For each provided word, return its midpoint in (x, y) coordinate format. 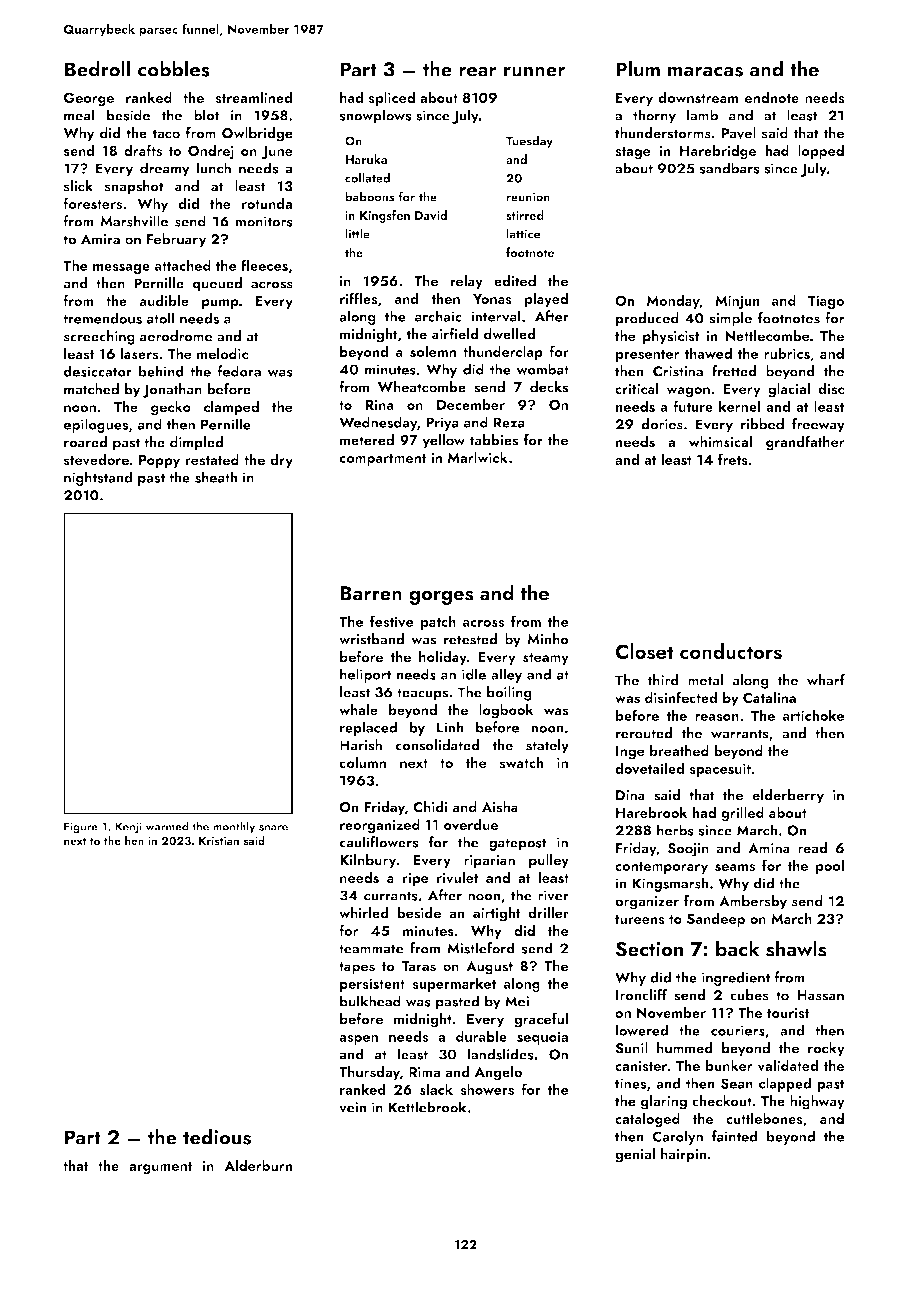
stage (633, 153)
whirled (364, 913)
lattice (523, 233)
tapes (357, 968)
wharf (826, 680)
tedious (217, 1136)
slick (78, 186)
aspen (358, 1040)
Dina (630, 795)
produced (647, 319)
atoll (160, 318)
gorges (441, 598)
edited (515, 281)
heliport (365, 675)
